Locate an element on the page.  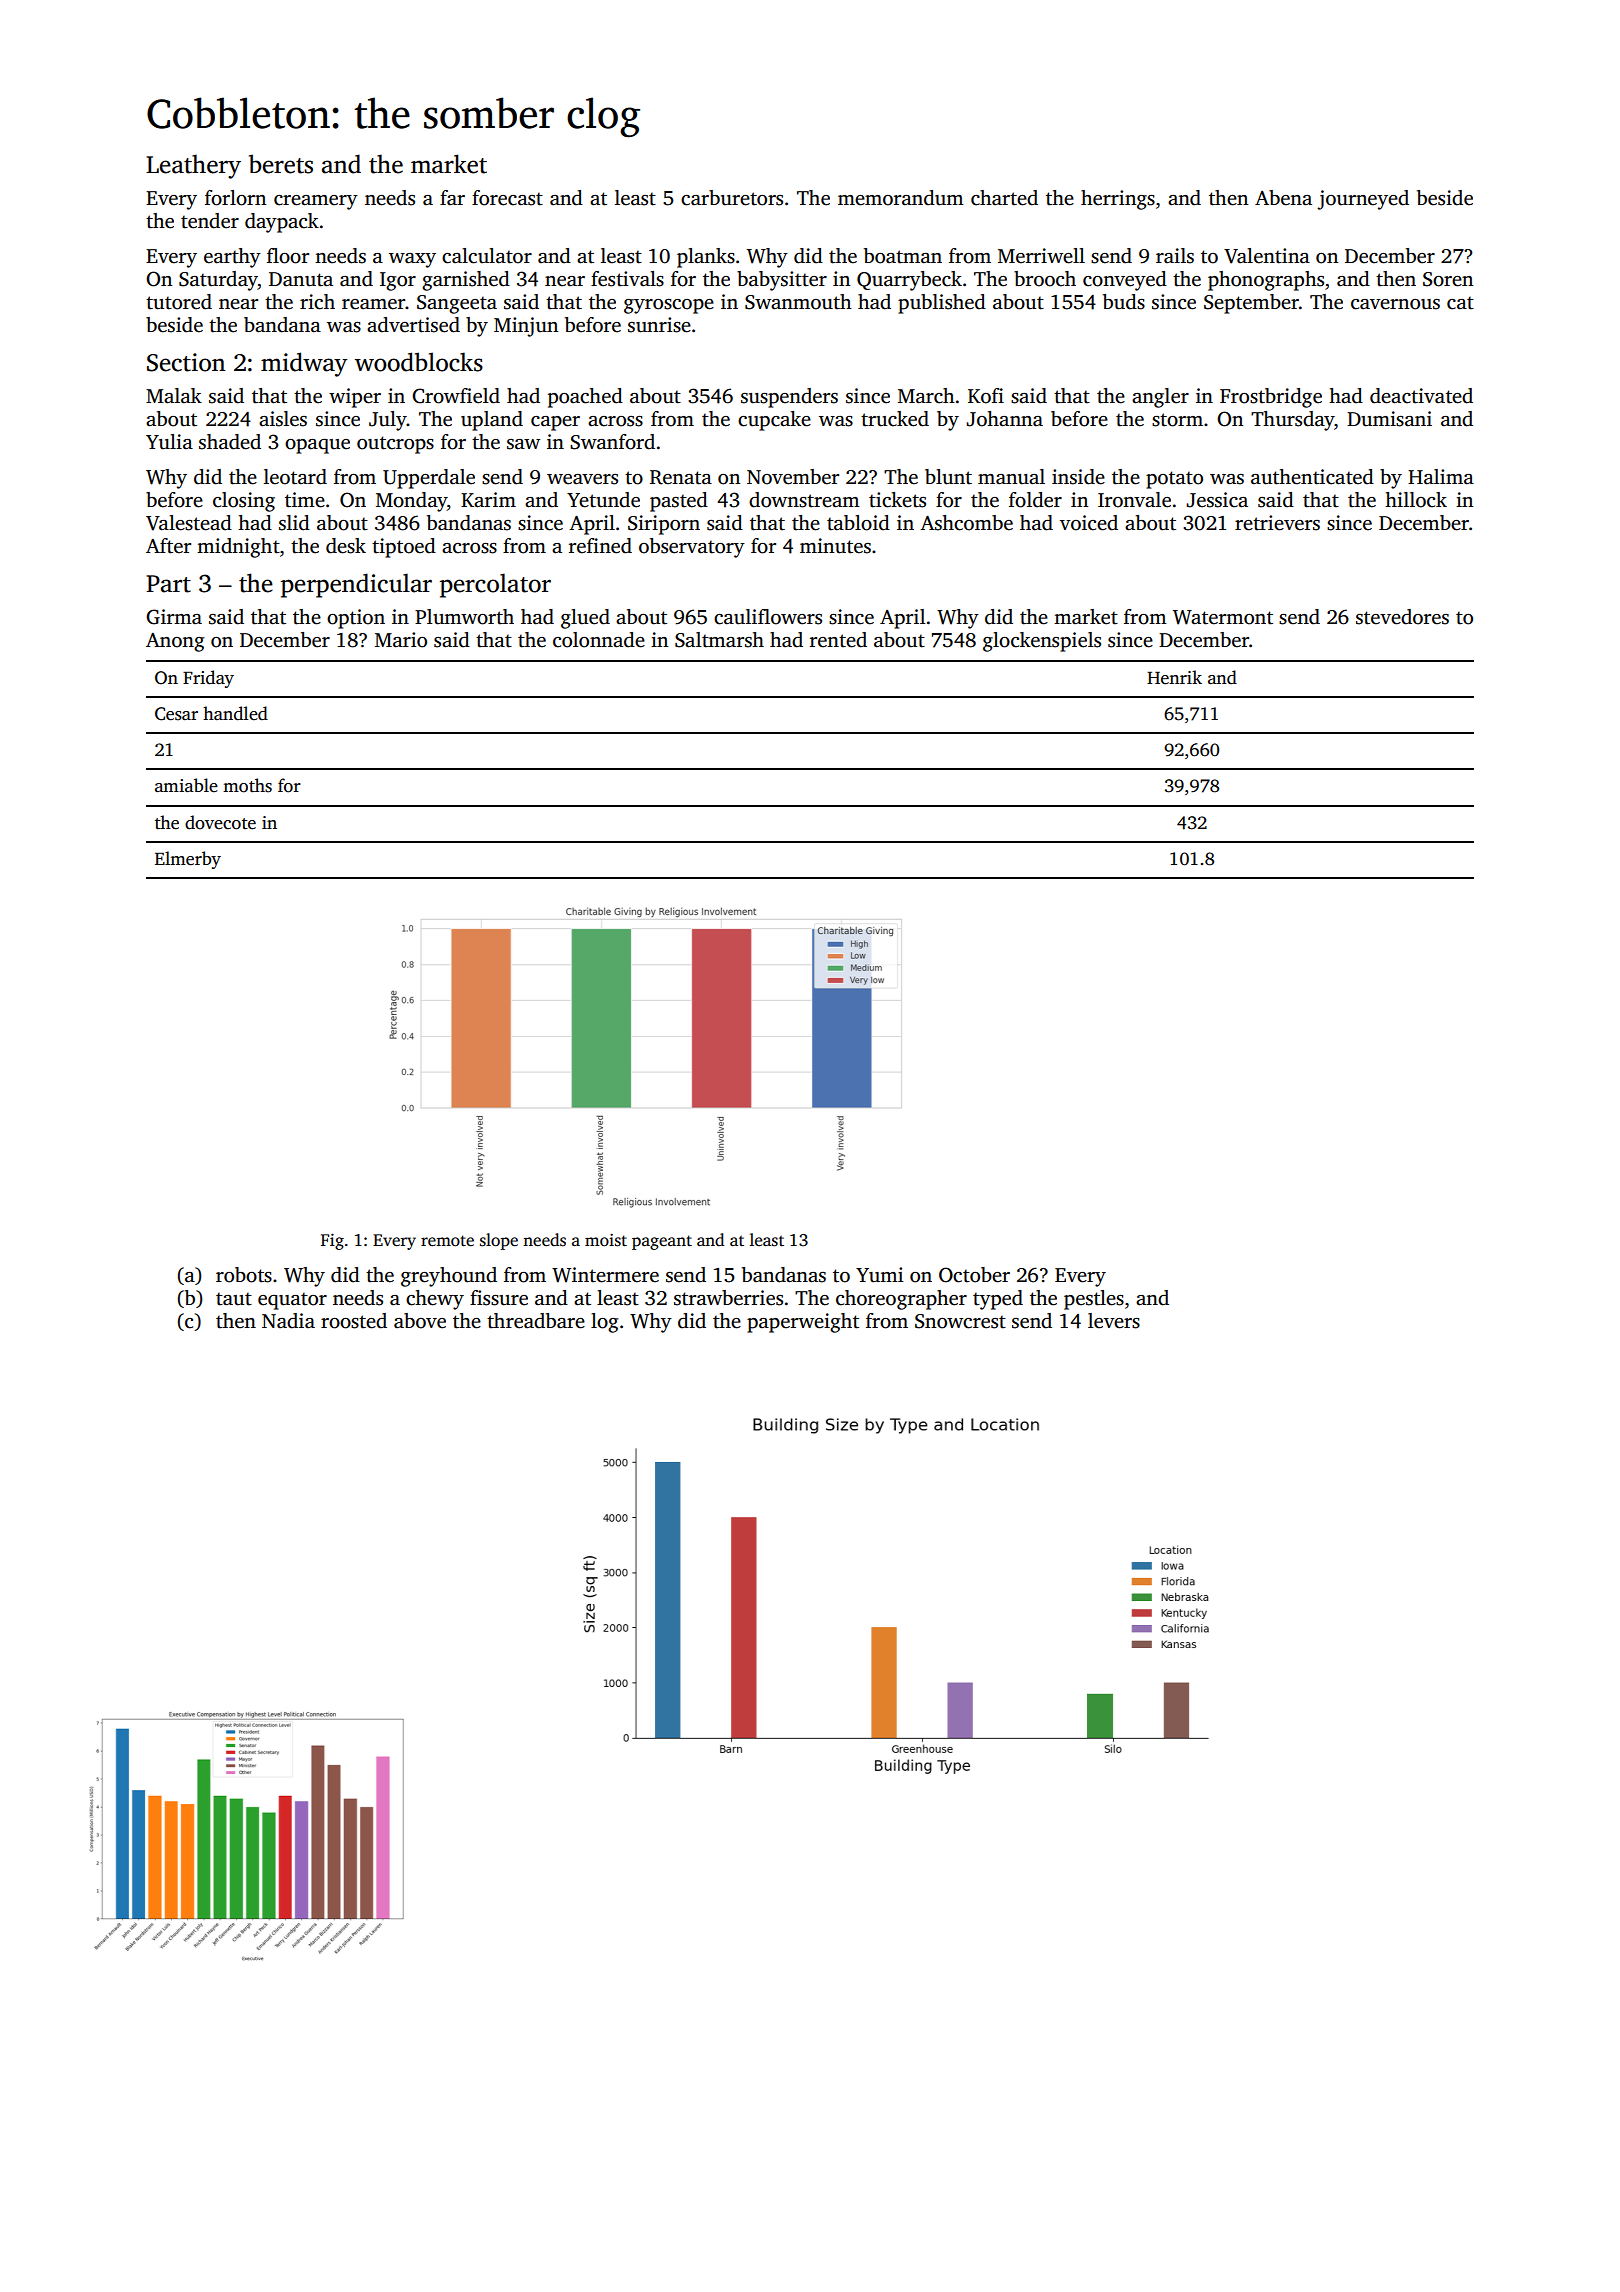
moths is located at coordinates (247, 785).
